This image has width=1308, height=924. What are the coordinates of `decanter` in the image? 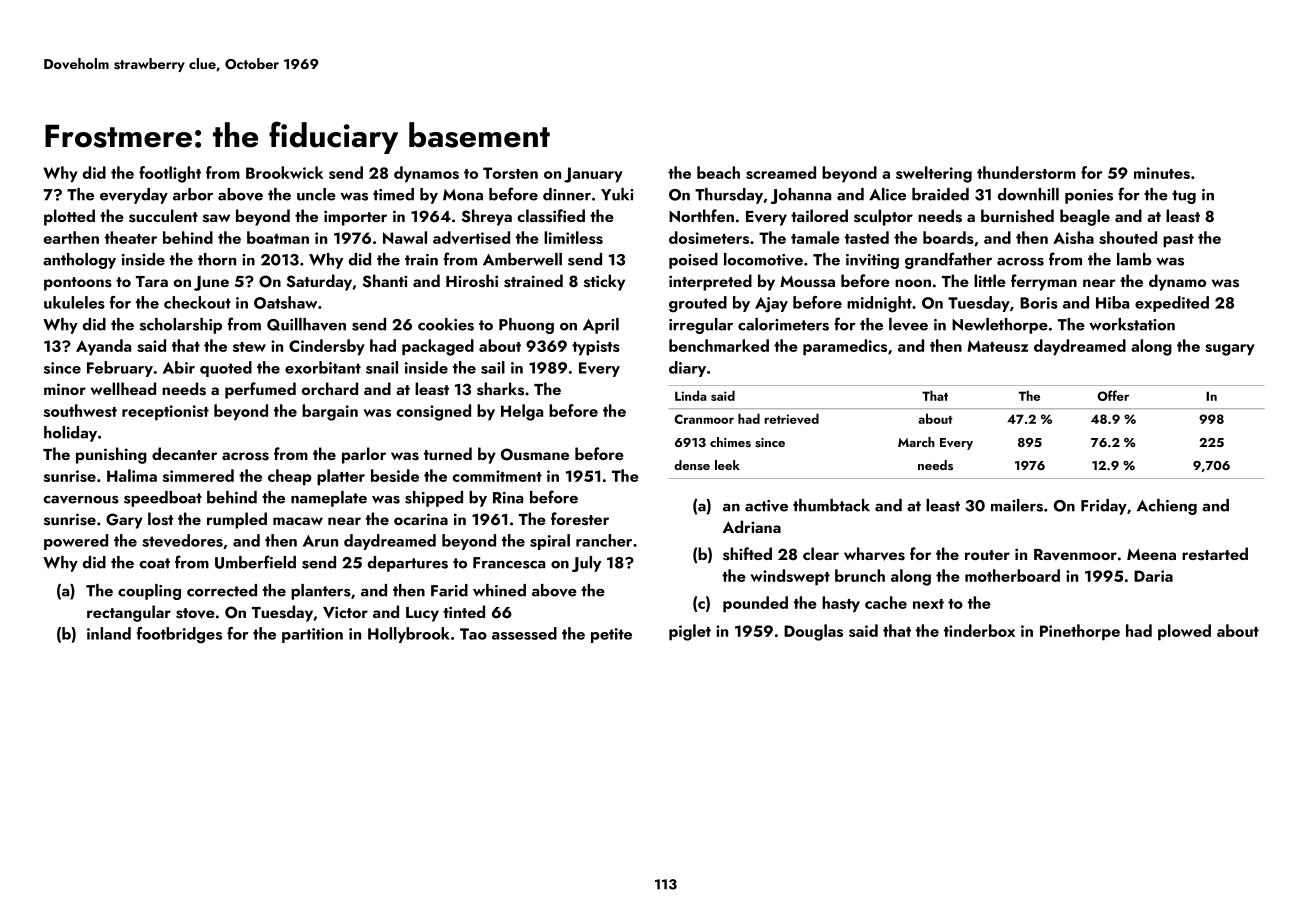 It's located at (184, 453).
